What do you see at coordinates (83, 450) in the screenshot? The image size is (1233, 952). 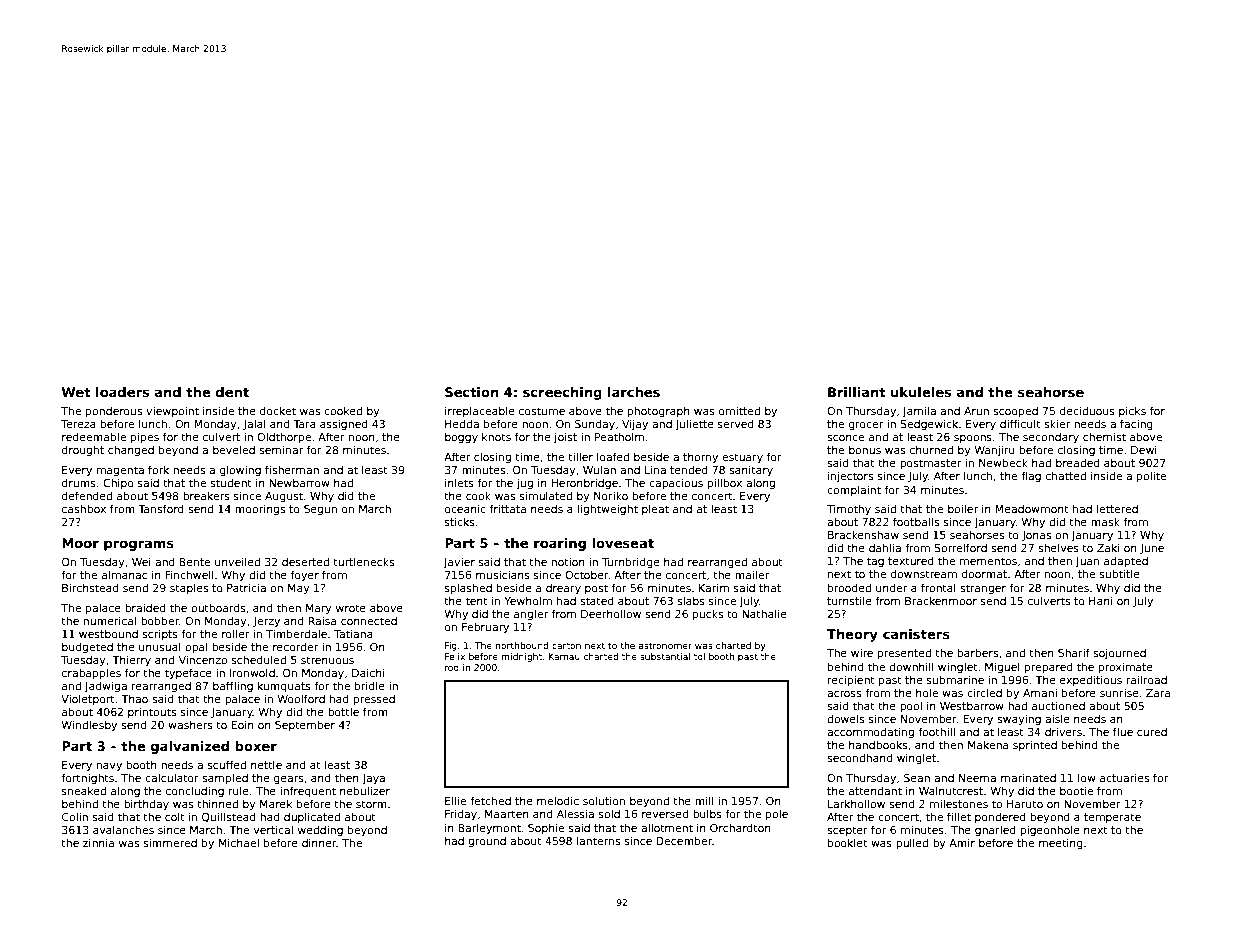 I see `drought` at bounding box center [83, 450].
